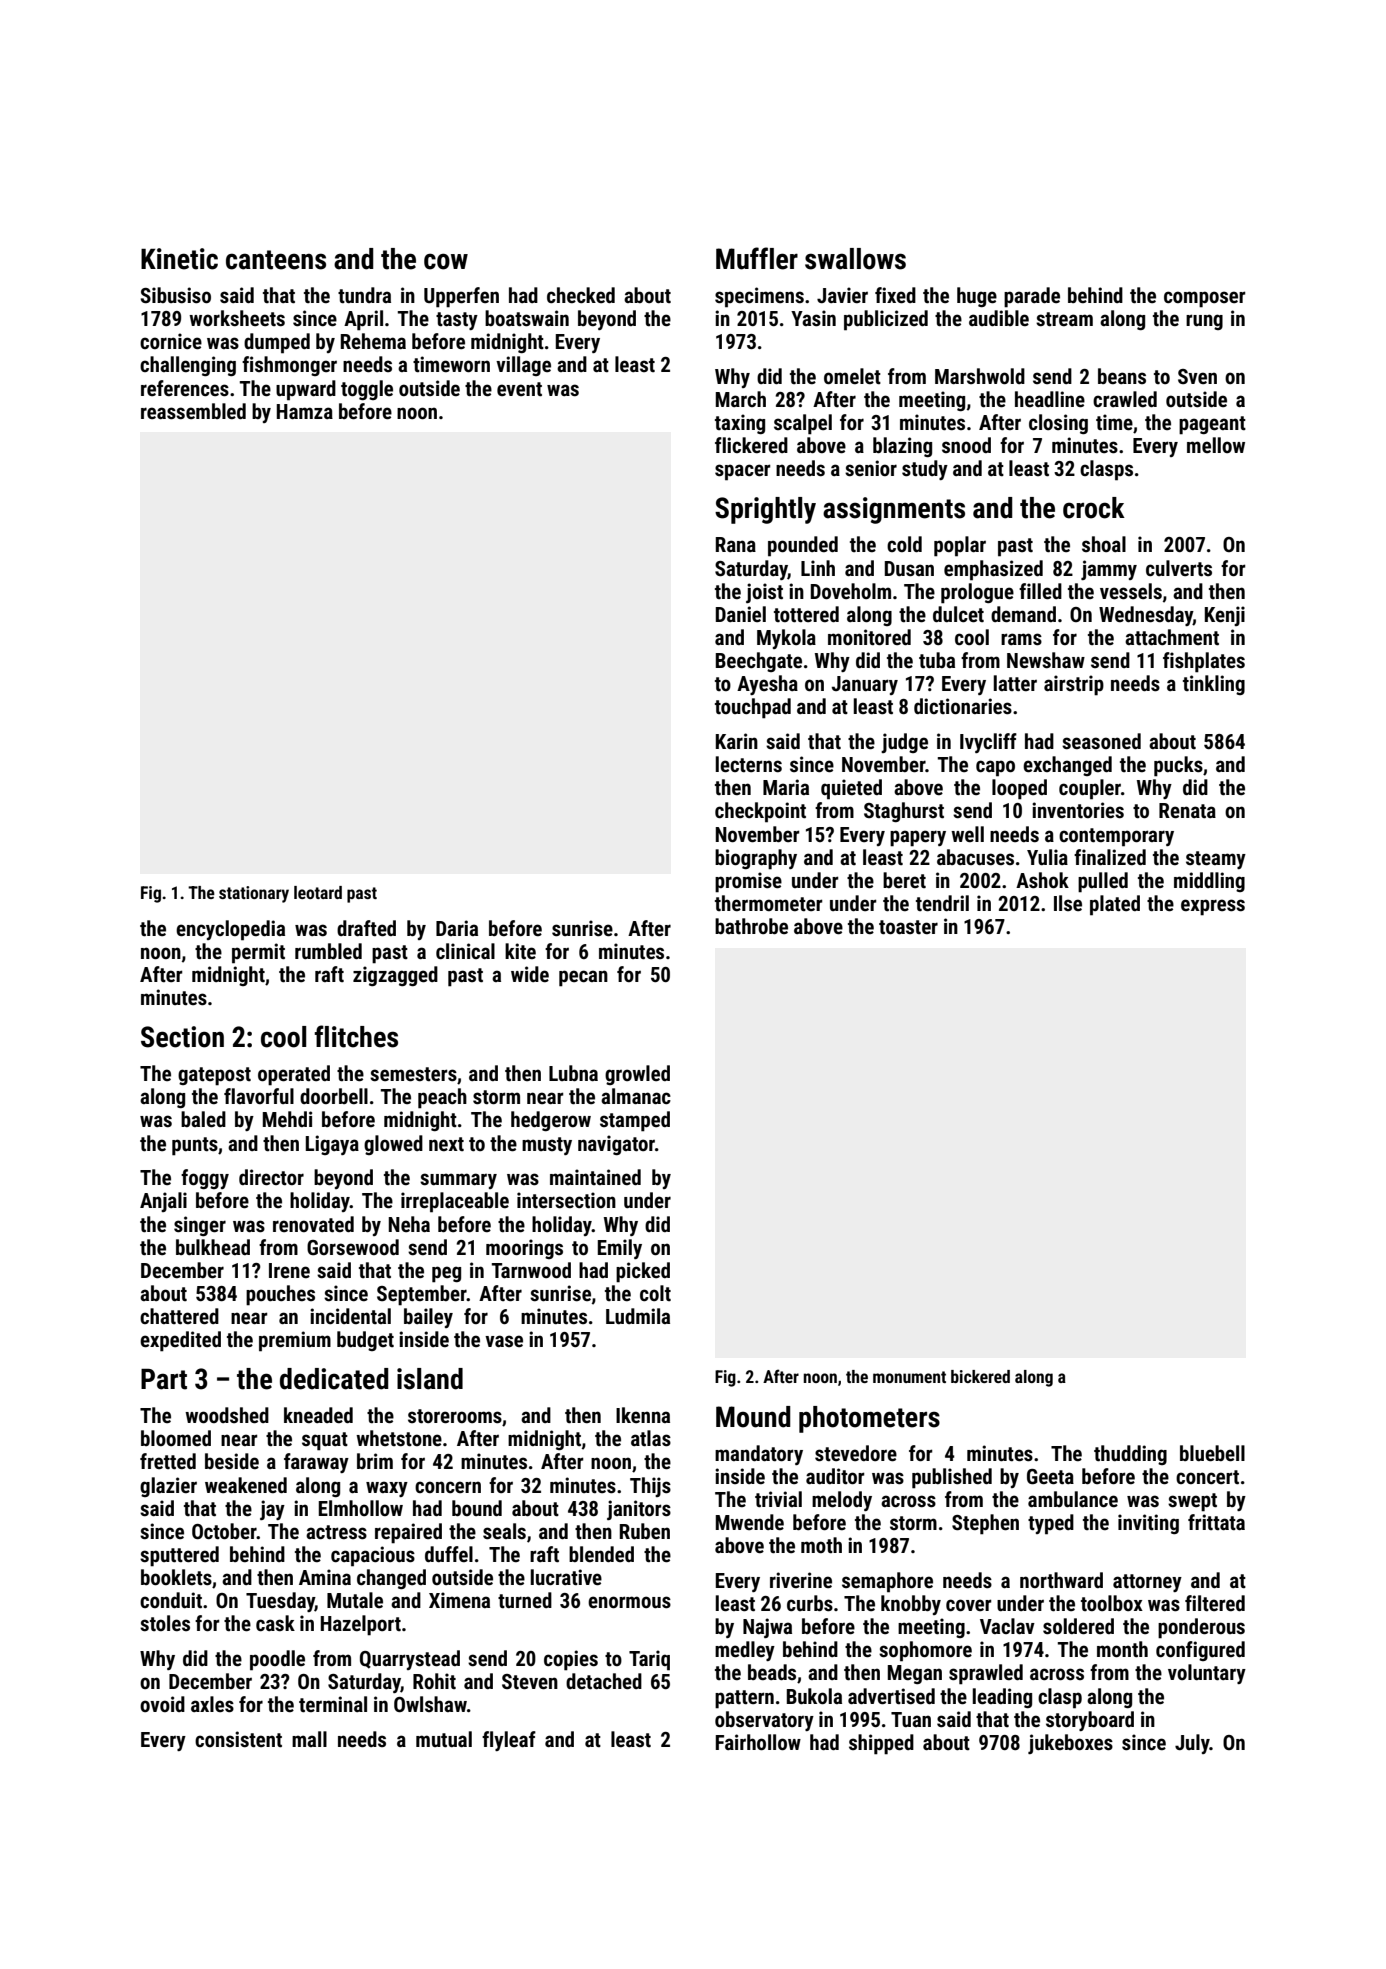 Image resolution: width=1386 pixels, height=1969 pixels. Describe the element at coordinates (318, 892) in the screenshot. I see `leotard` at that location.
